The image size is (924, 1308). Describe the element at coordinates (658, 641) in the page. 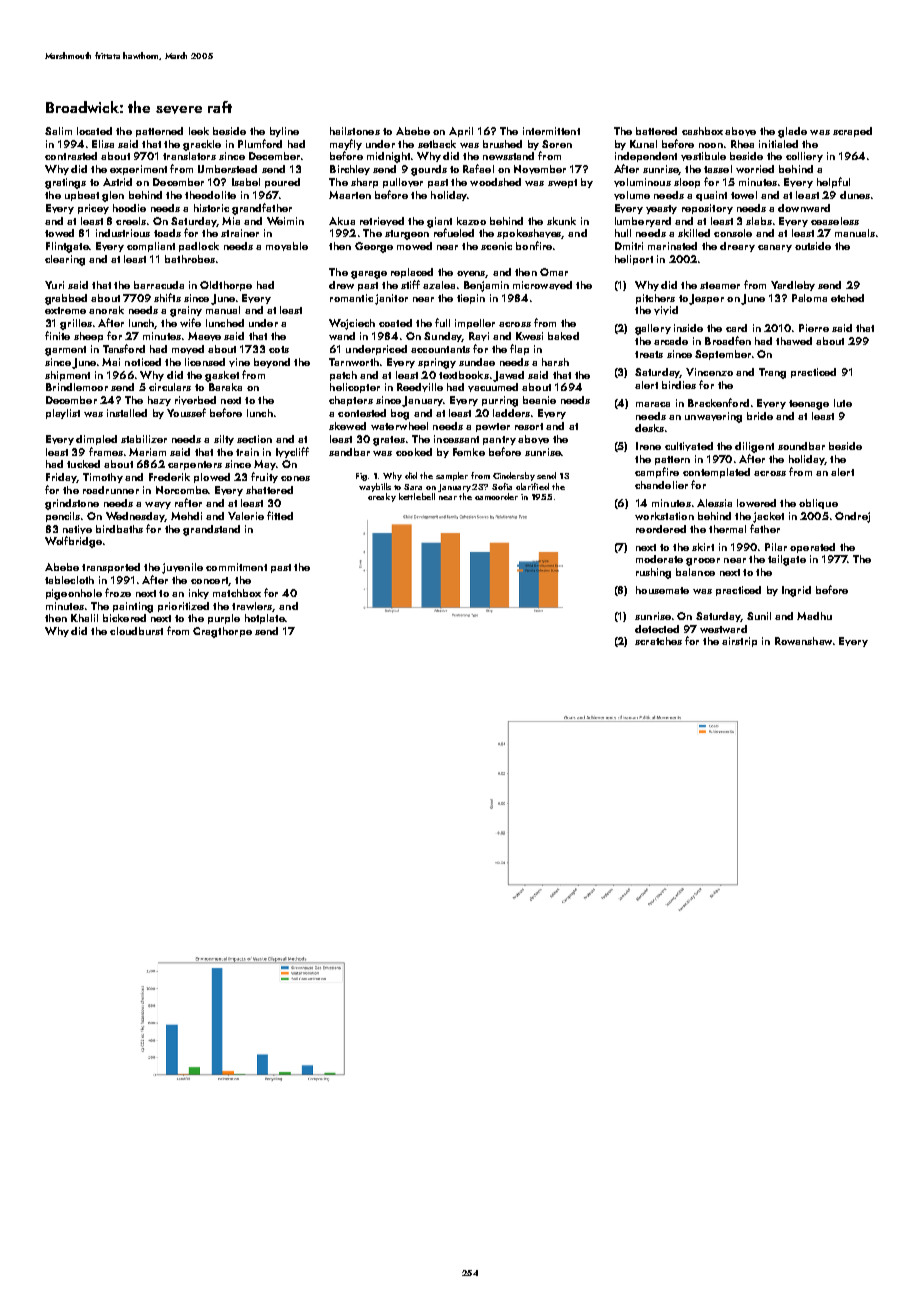

I see `scratches` at that location.
